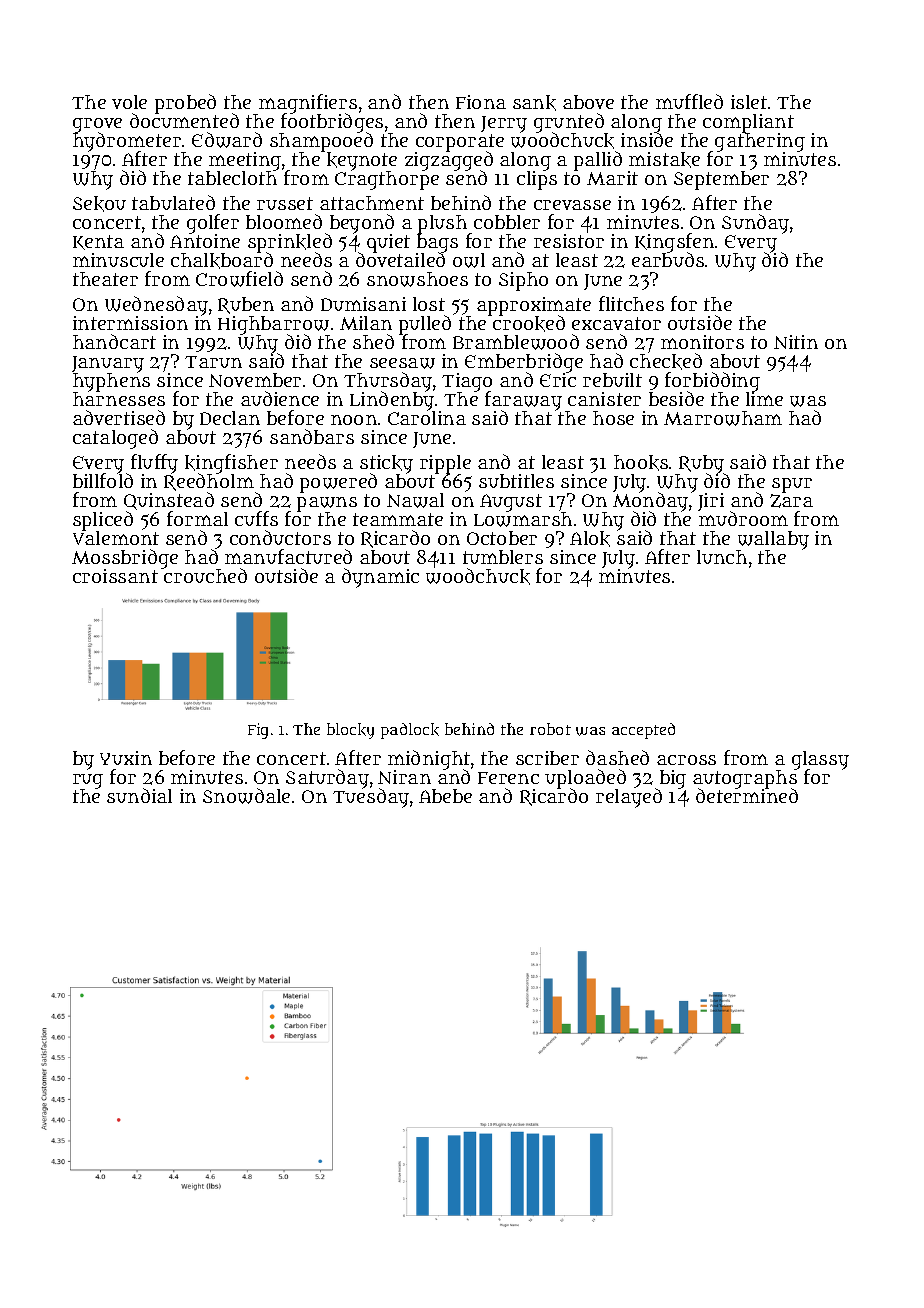 The width and height of the image is (924, 1308). What do you see at coordinates (185, 104) in the image?
I see `probed` at bounding box center [185, 104].
